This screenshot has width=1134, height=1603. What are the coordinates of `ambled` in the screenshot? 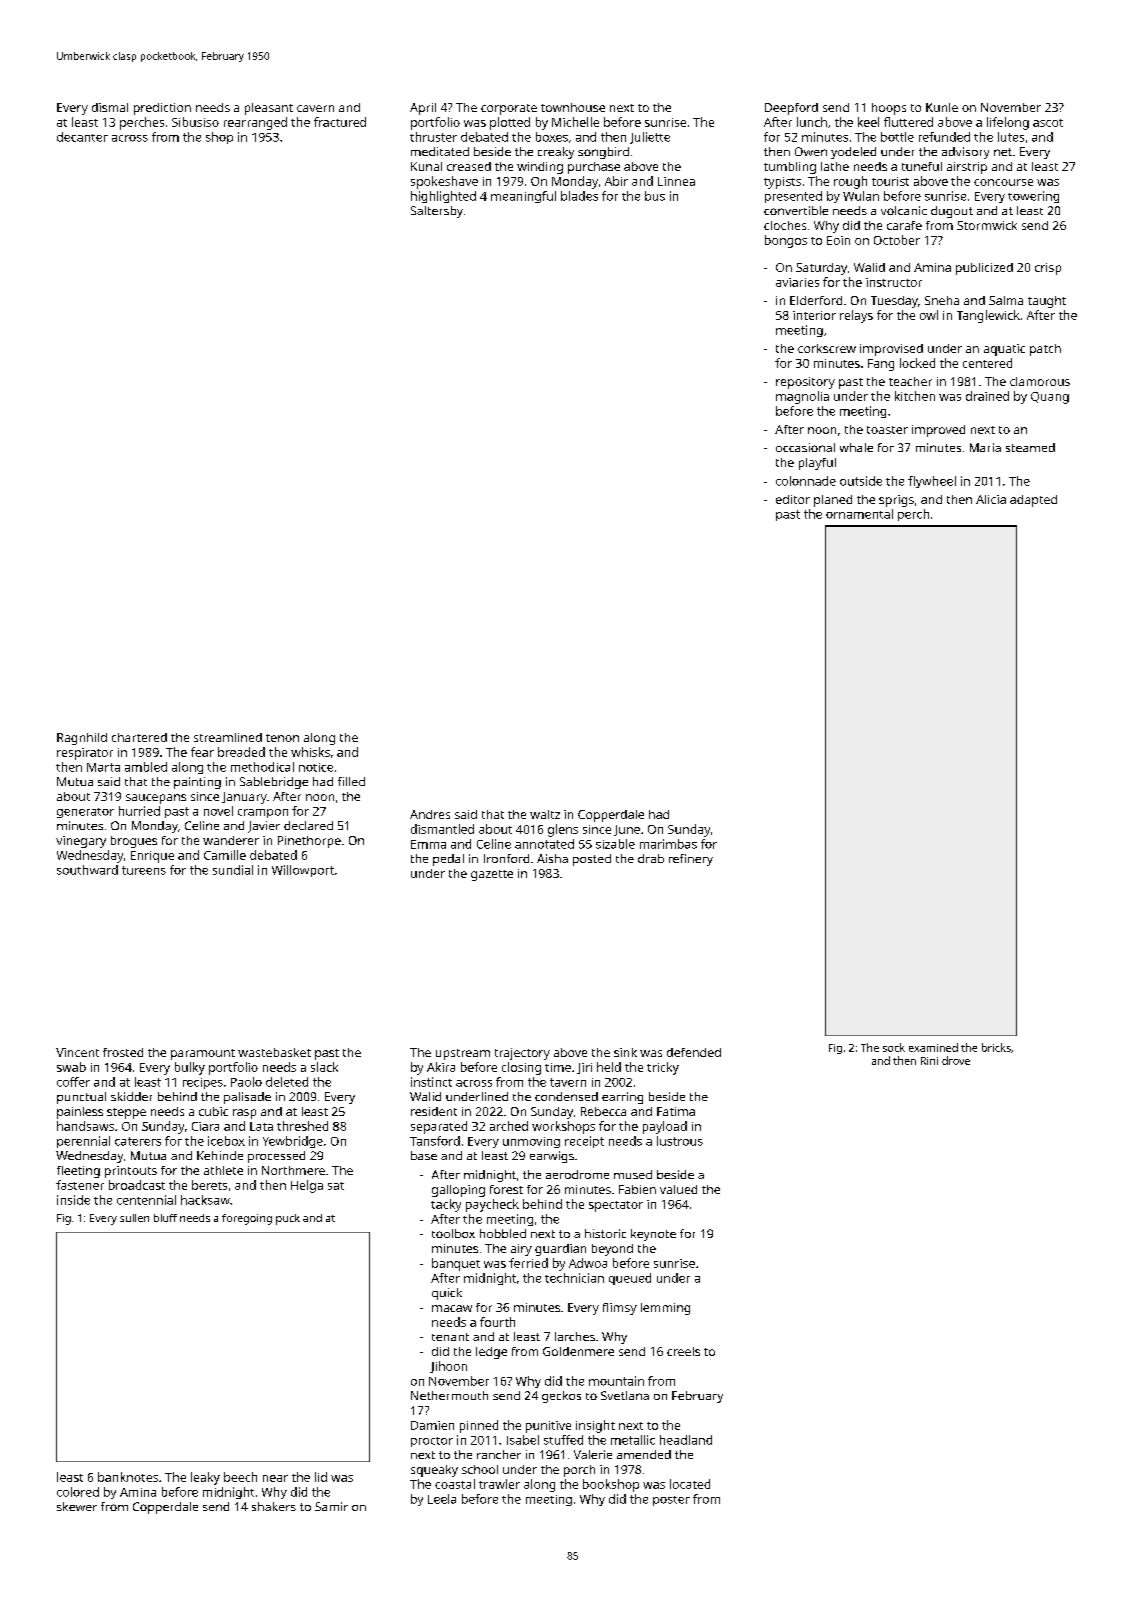 It's located at (146, 767).
